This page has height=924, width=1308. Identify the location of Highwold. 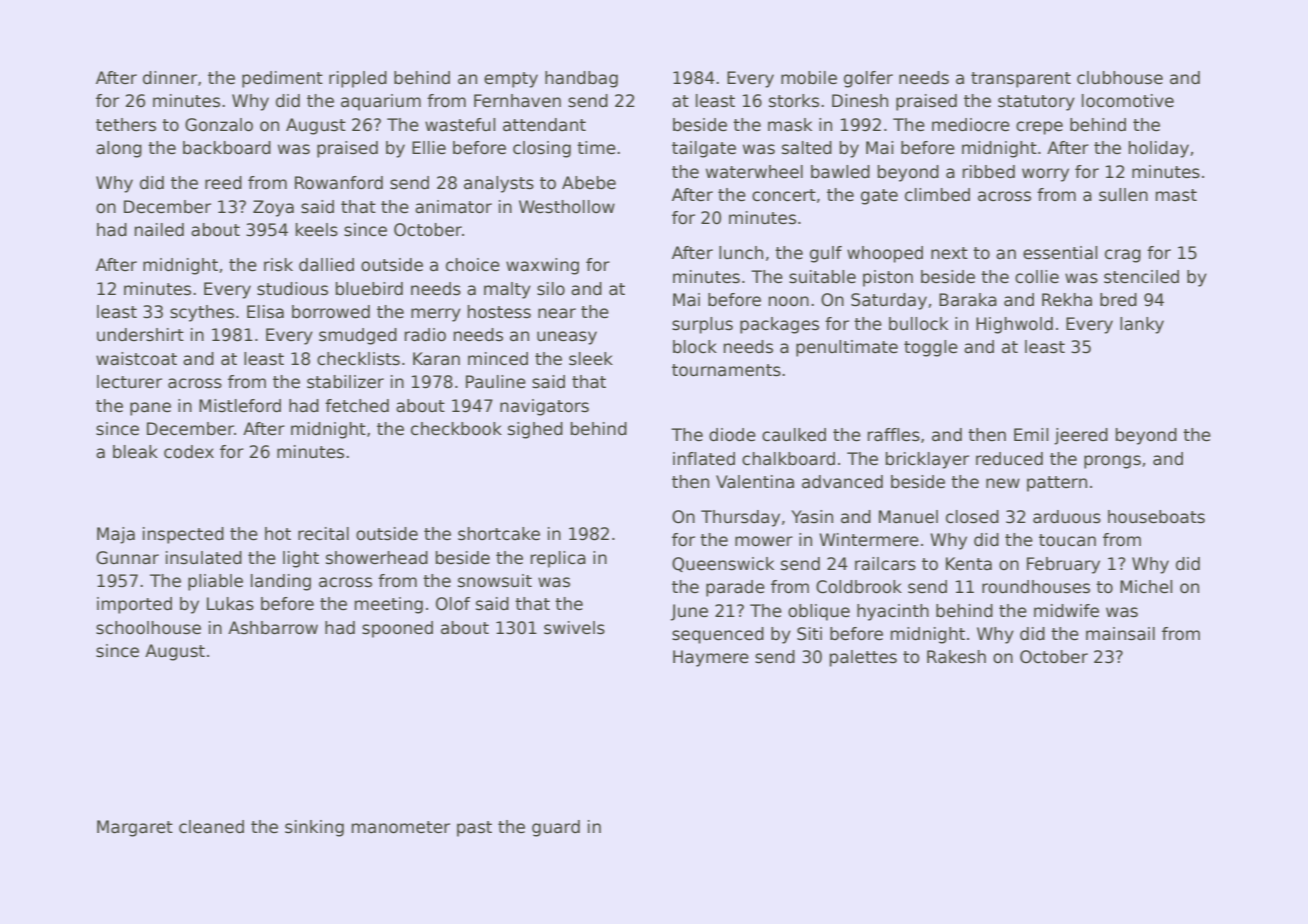
(1014, 325).
